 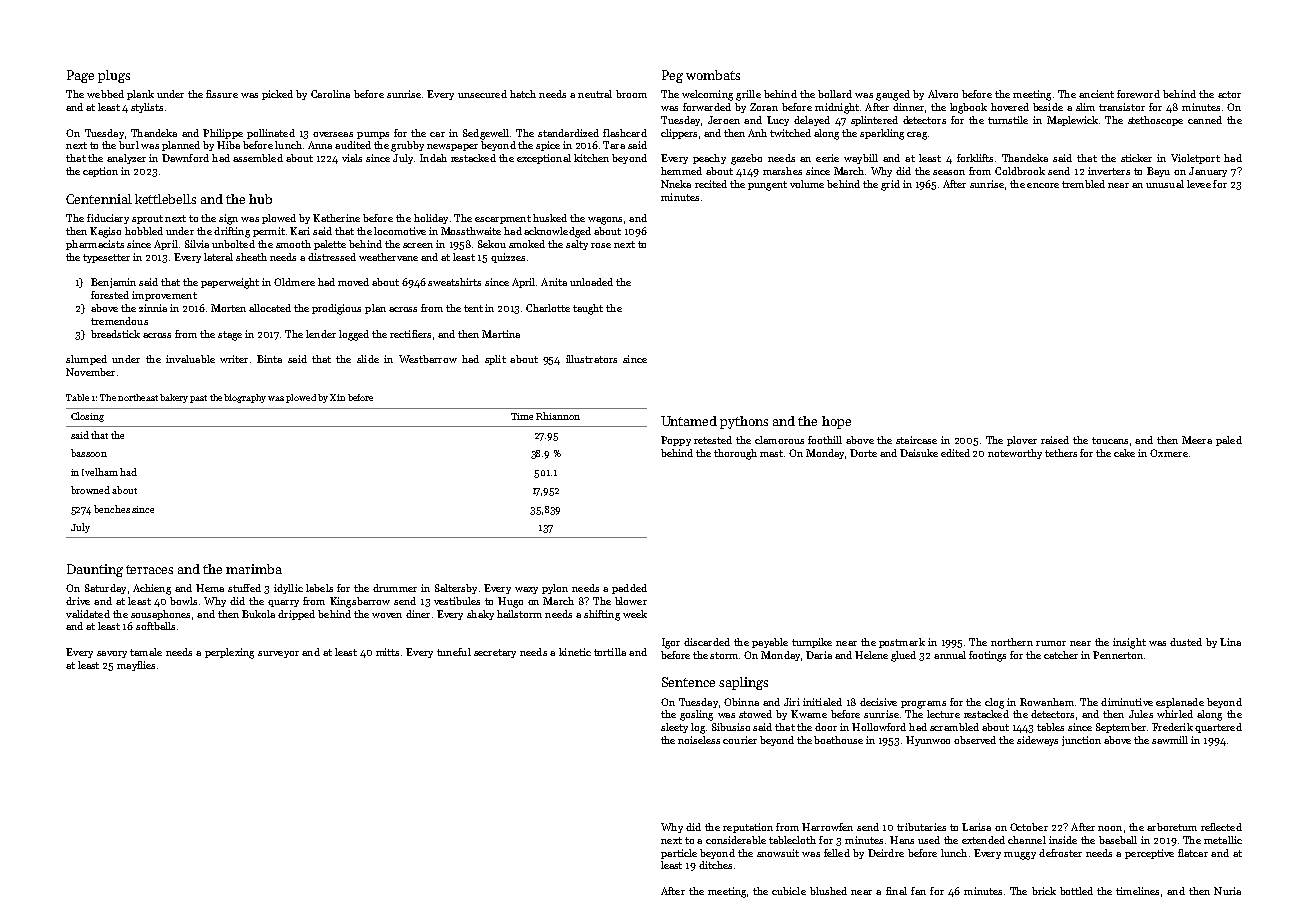 What do you see at coordinates (114, 76) in the page?
I see `plugs` at bounding box center [114, 76].
